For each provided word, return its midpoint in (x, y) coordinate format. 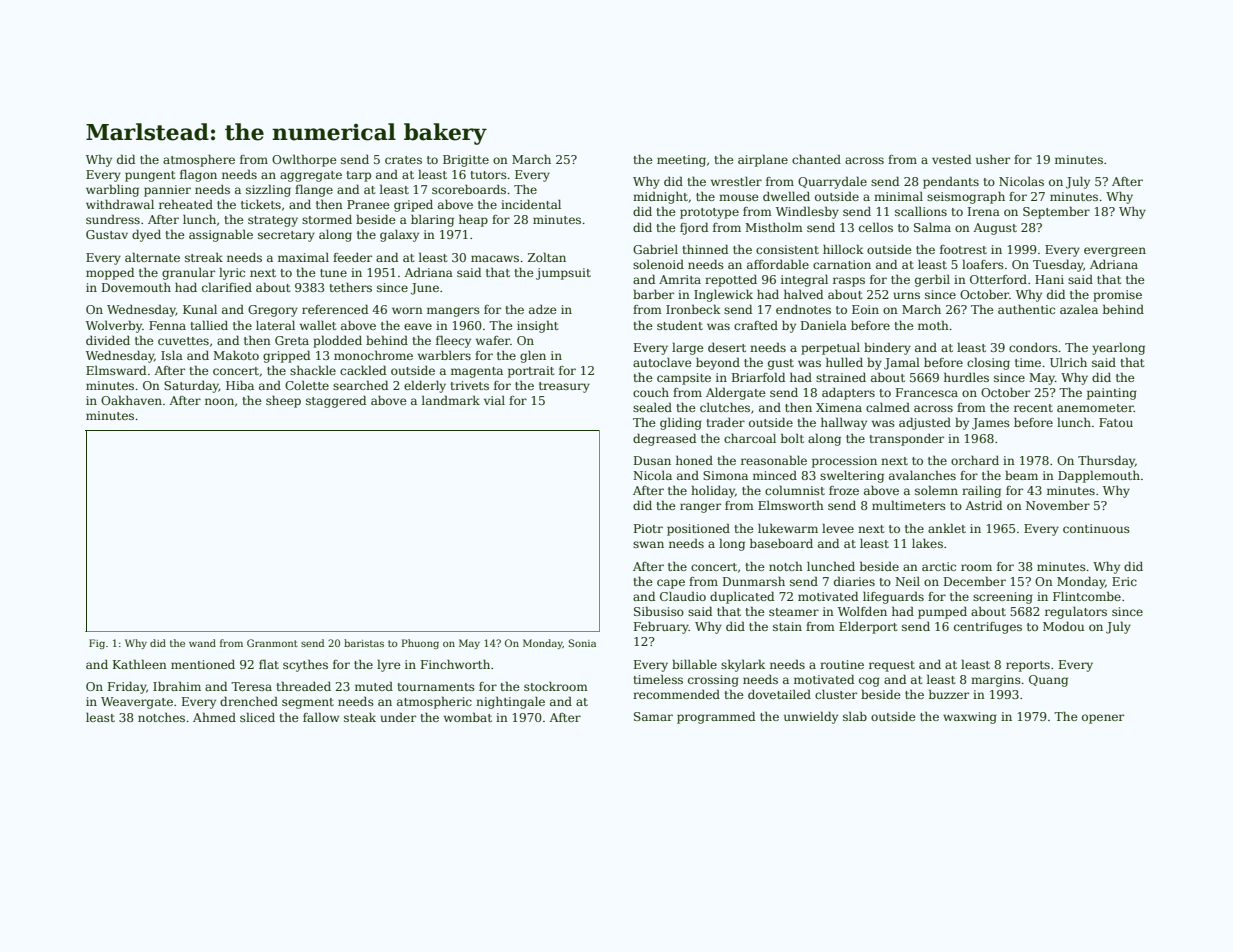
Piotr (648, 528)
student (680, 325)
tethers (350, 287)
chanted (816, 159)
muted (374, 686)
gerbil (932, 280)
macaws (495, 258)
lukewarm (788, 528)
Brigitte (466, 161)
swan (648, 544)
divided (108, 340)
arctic (939, 566)
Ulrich (1068, 362)
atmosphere (199, 160)
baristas (364, 643)
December (975, 581)
